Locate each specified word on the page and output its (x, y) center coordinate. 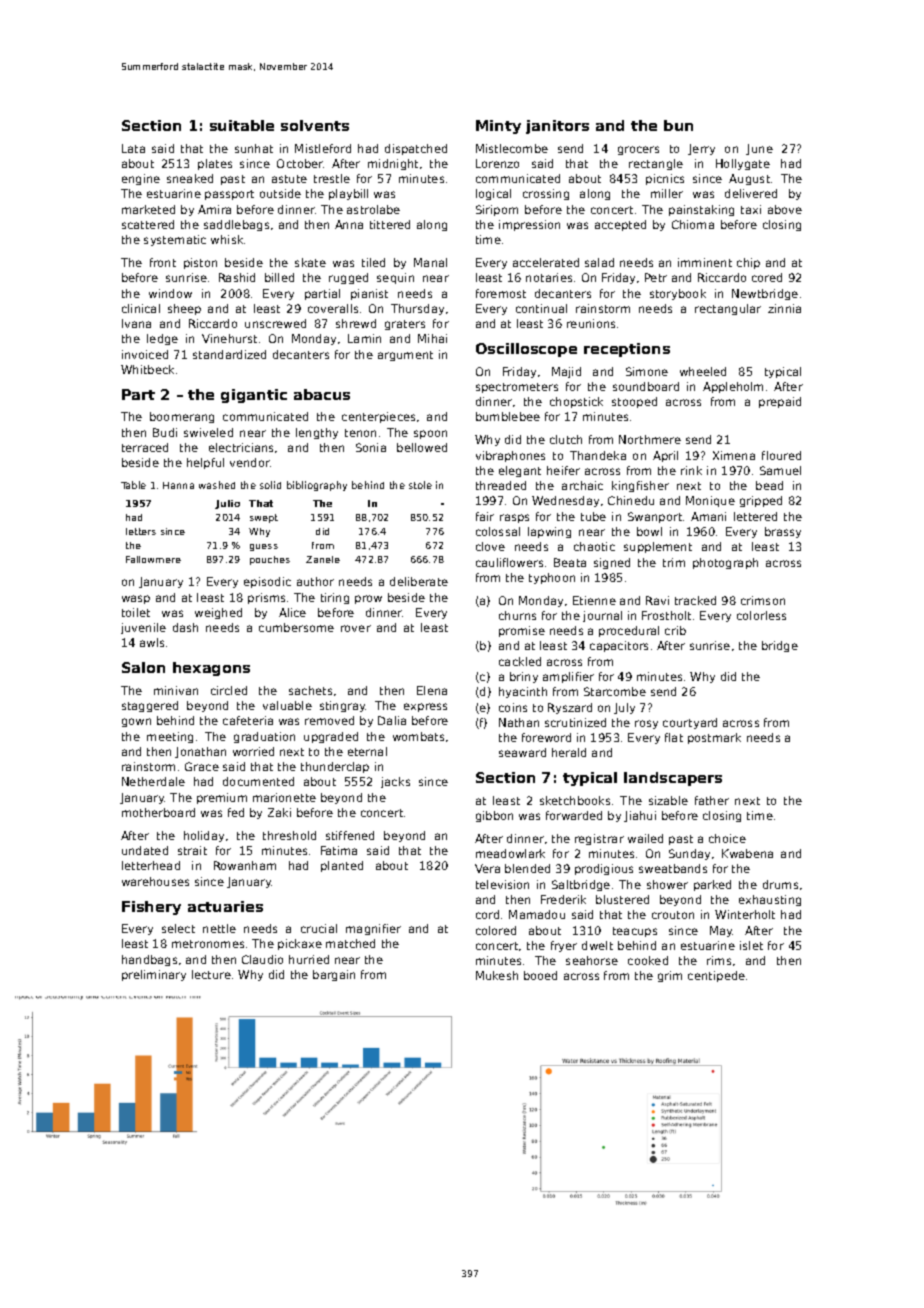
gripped (761, 501)
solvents (315, 125)
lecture (211, 974)
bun (678, 125)
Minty (498, 127)
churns (517, 615)
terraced (145, 447)
